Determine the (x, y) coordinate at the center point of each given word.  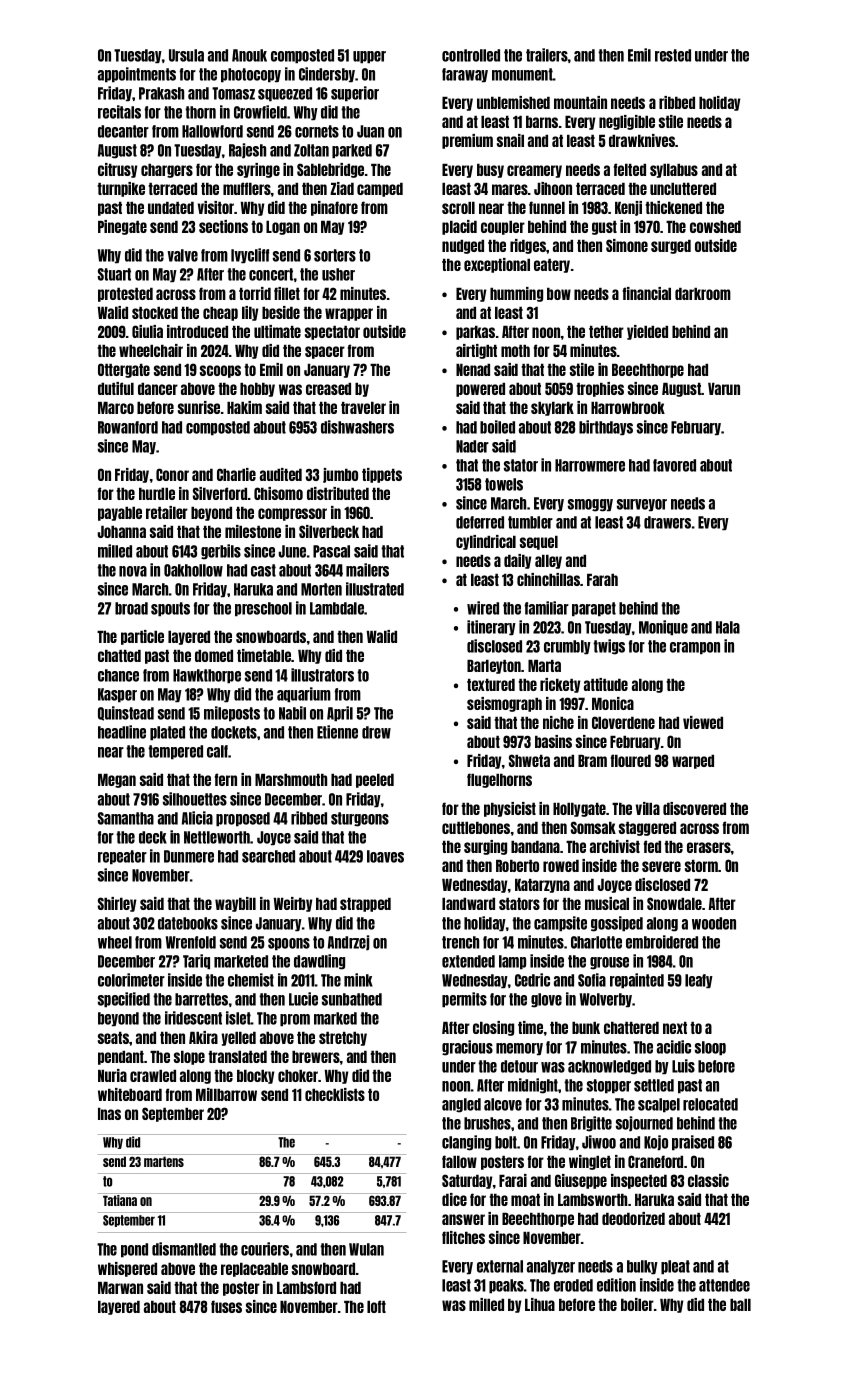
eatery (552, 266)
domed (214, 656)
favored (674, 465)
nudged (463, 247)
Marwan (120, 1288)
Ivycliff (250, 255)
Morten (321, 589)
